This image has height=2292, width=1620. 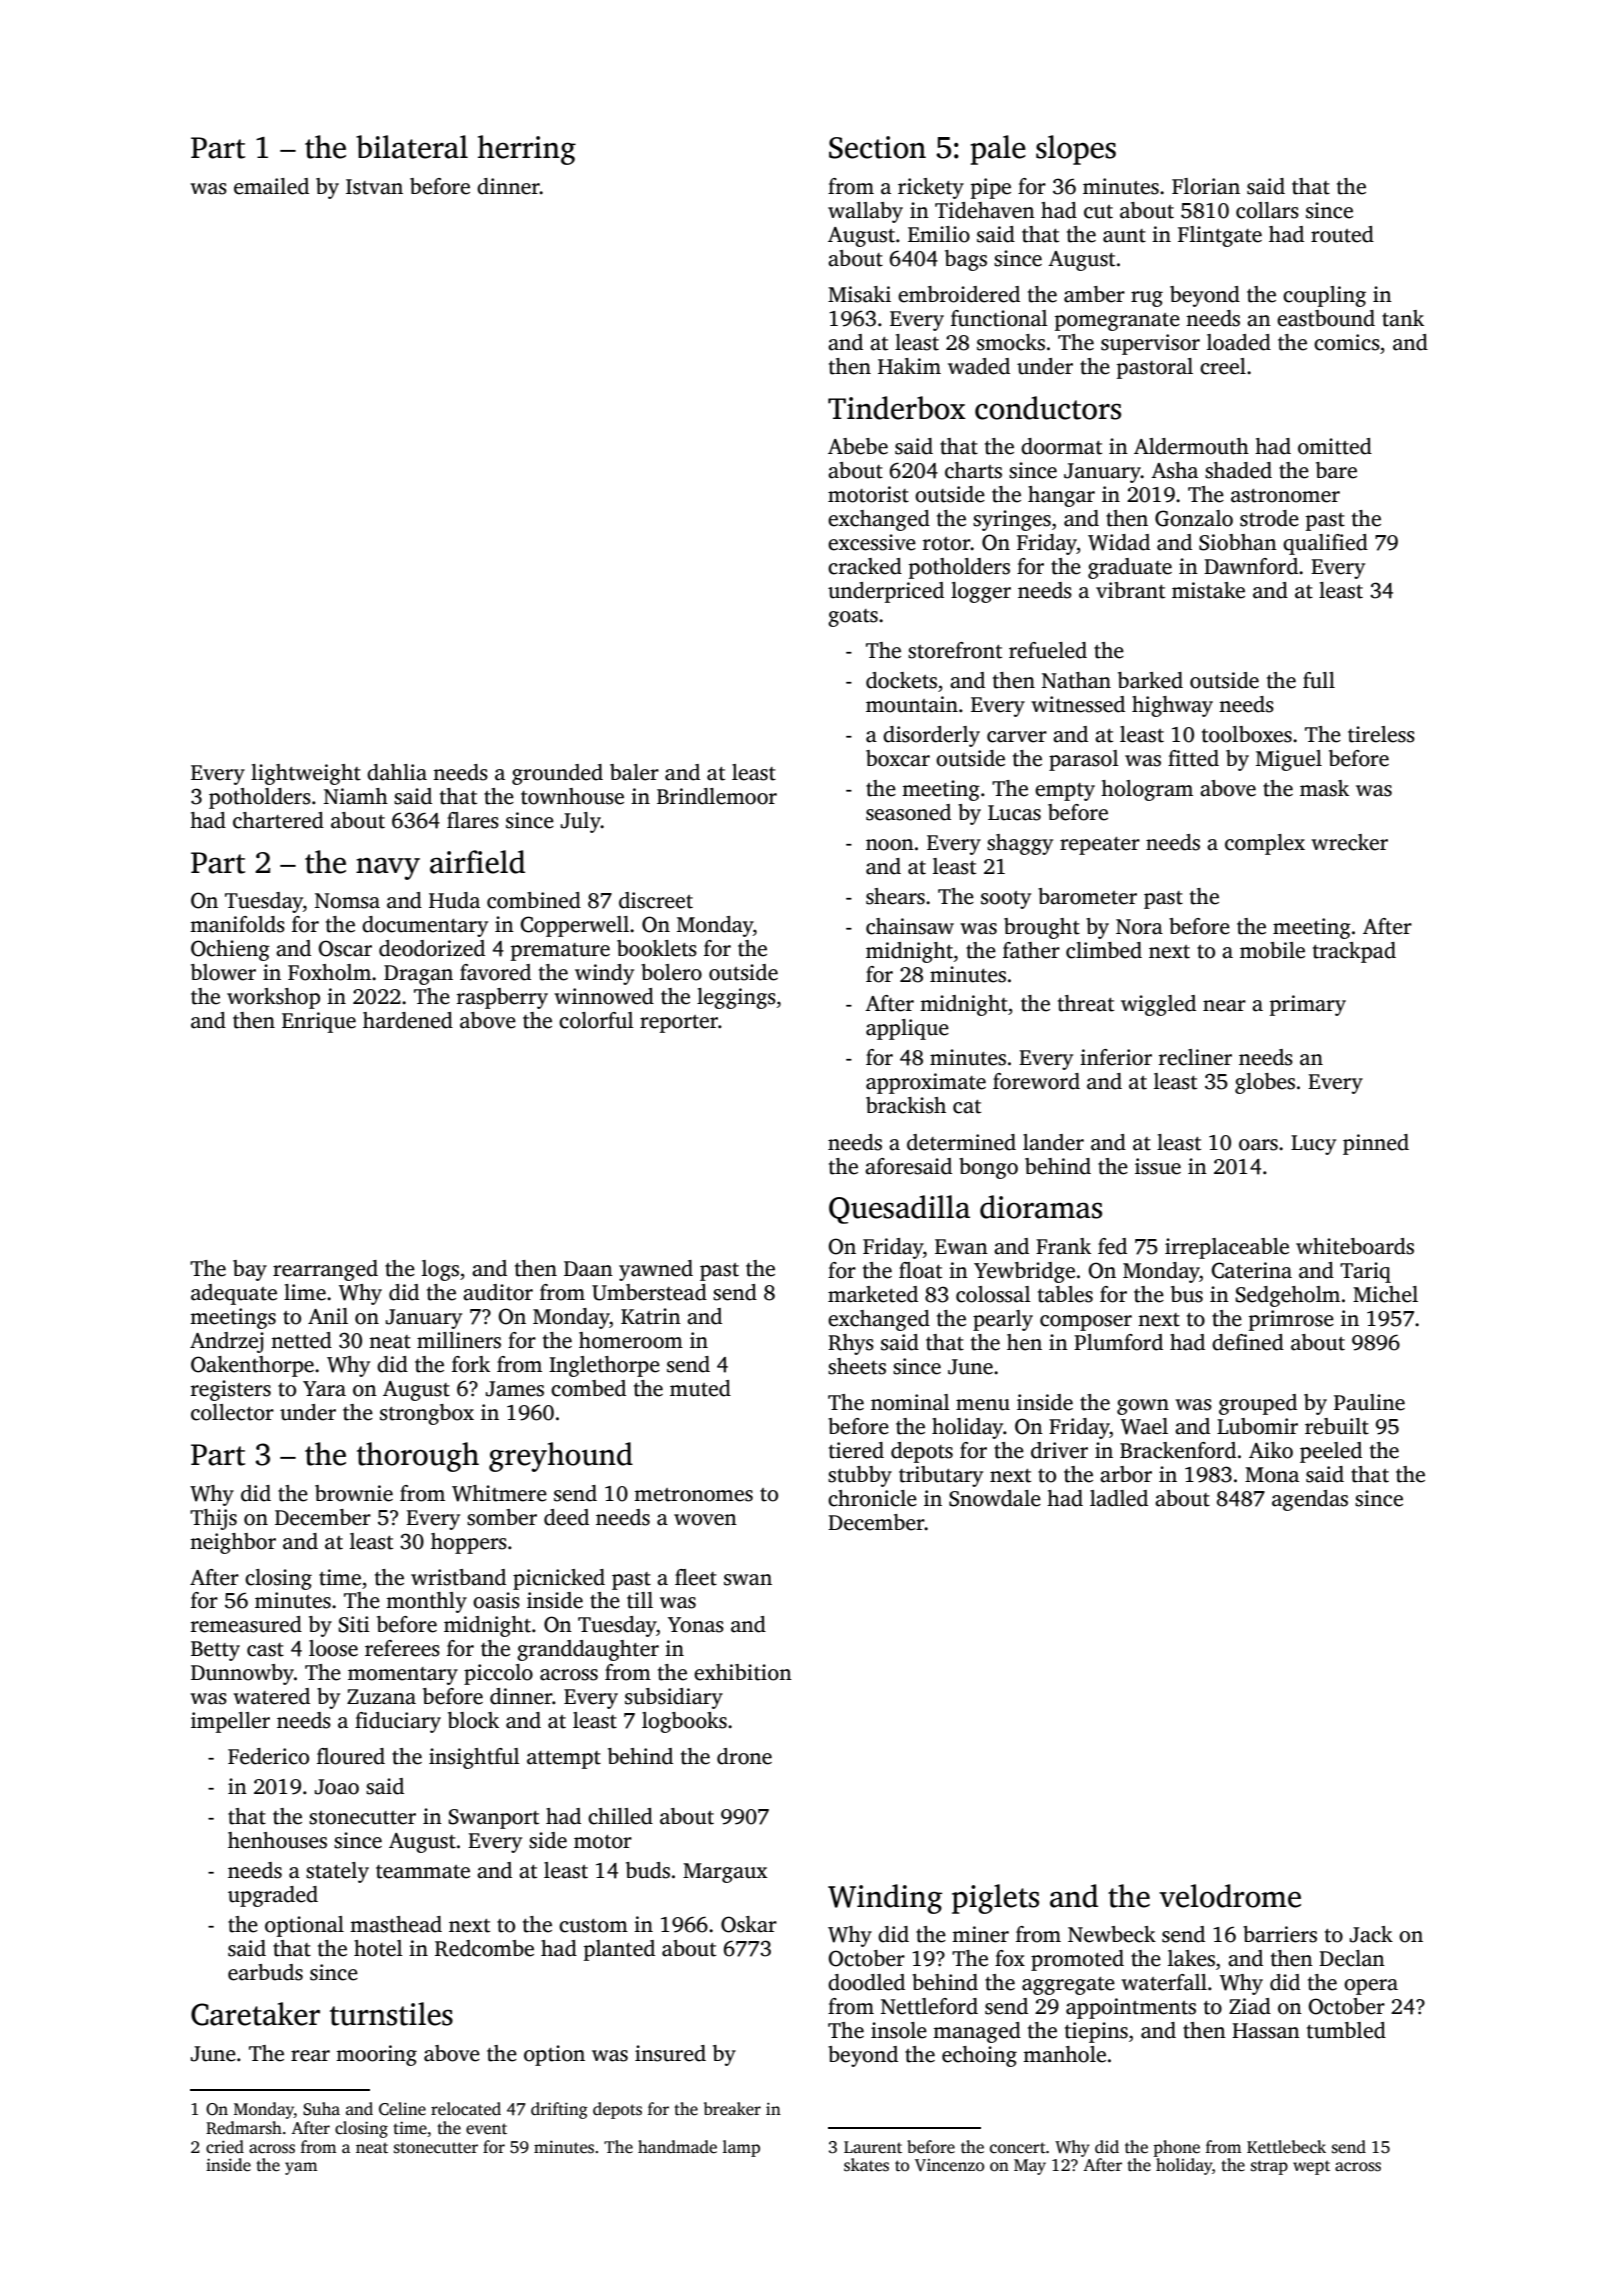 What do you see at coordinates (998, 150) in the image?
I see `pale` at bounding box center [998, 150].
